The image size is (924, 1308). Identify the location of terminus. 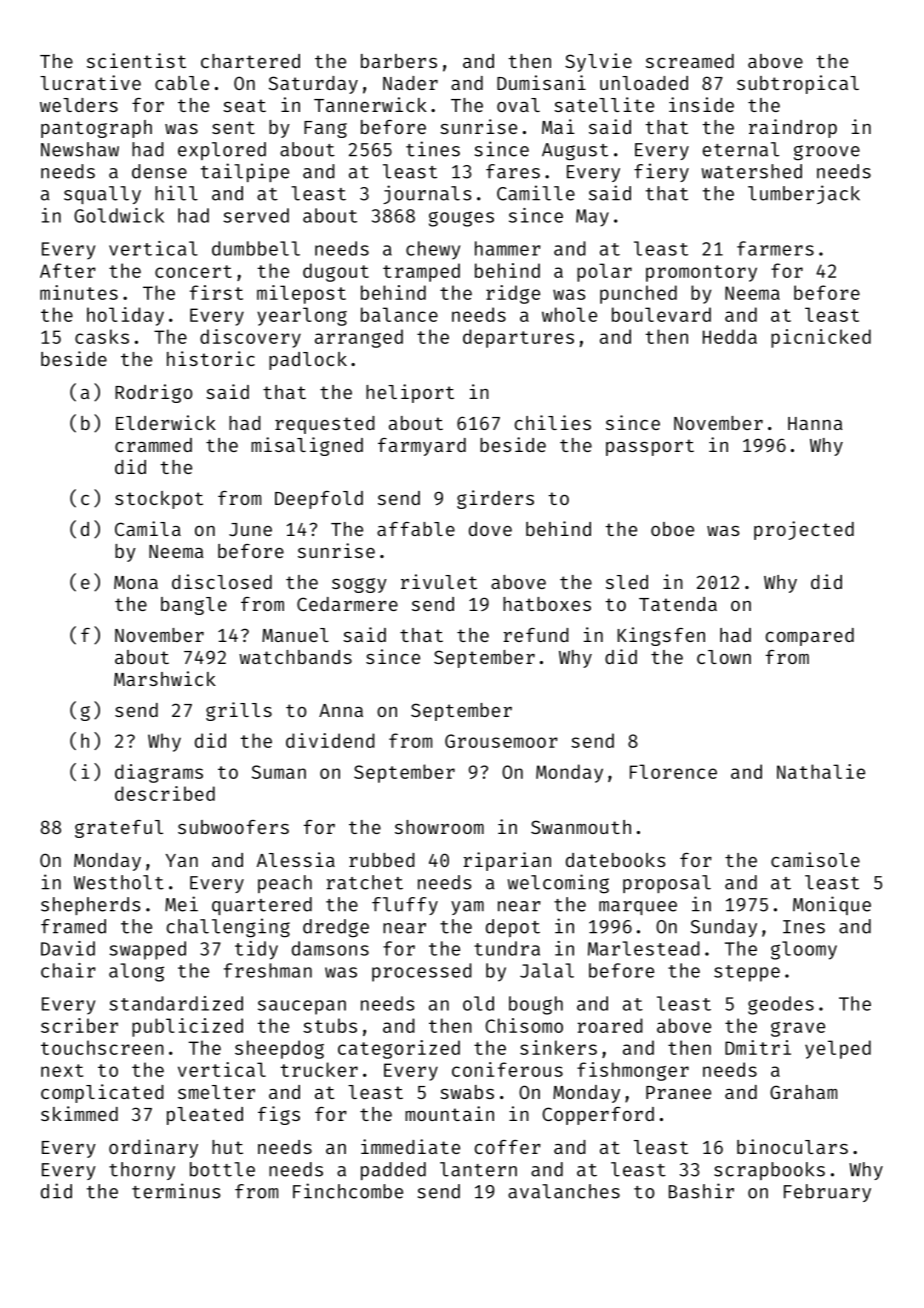
(176, 1191).
